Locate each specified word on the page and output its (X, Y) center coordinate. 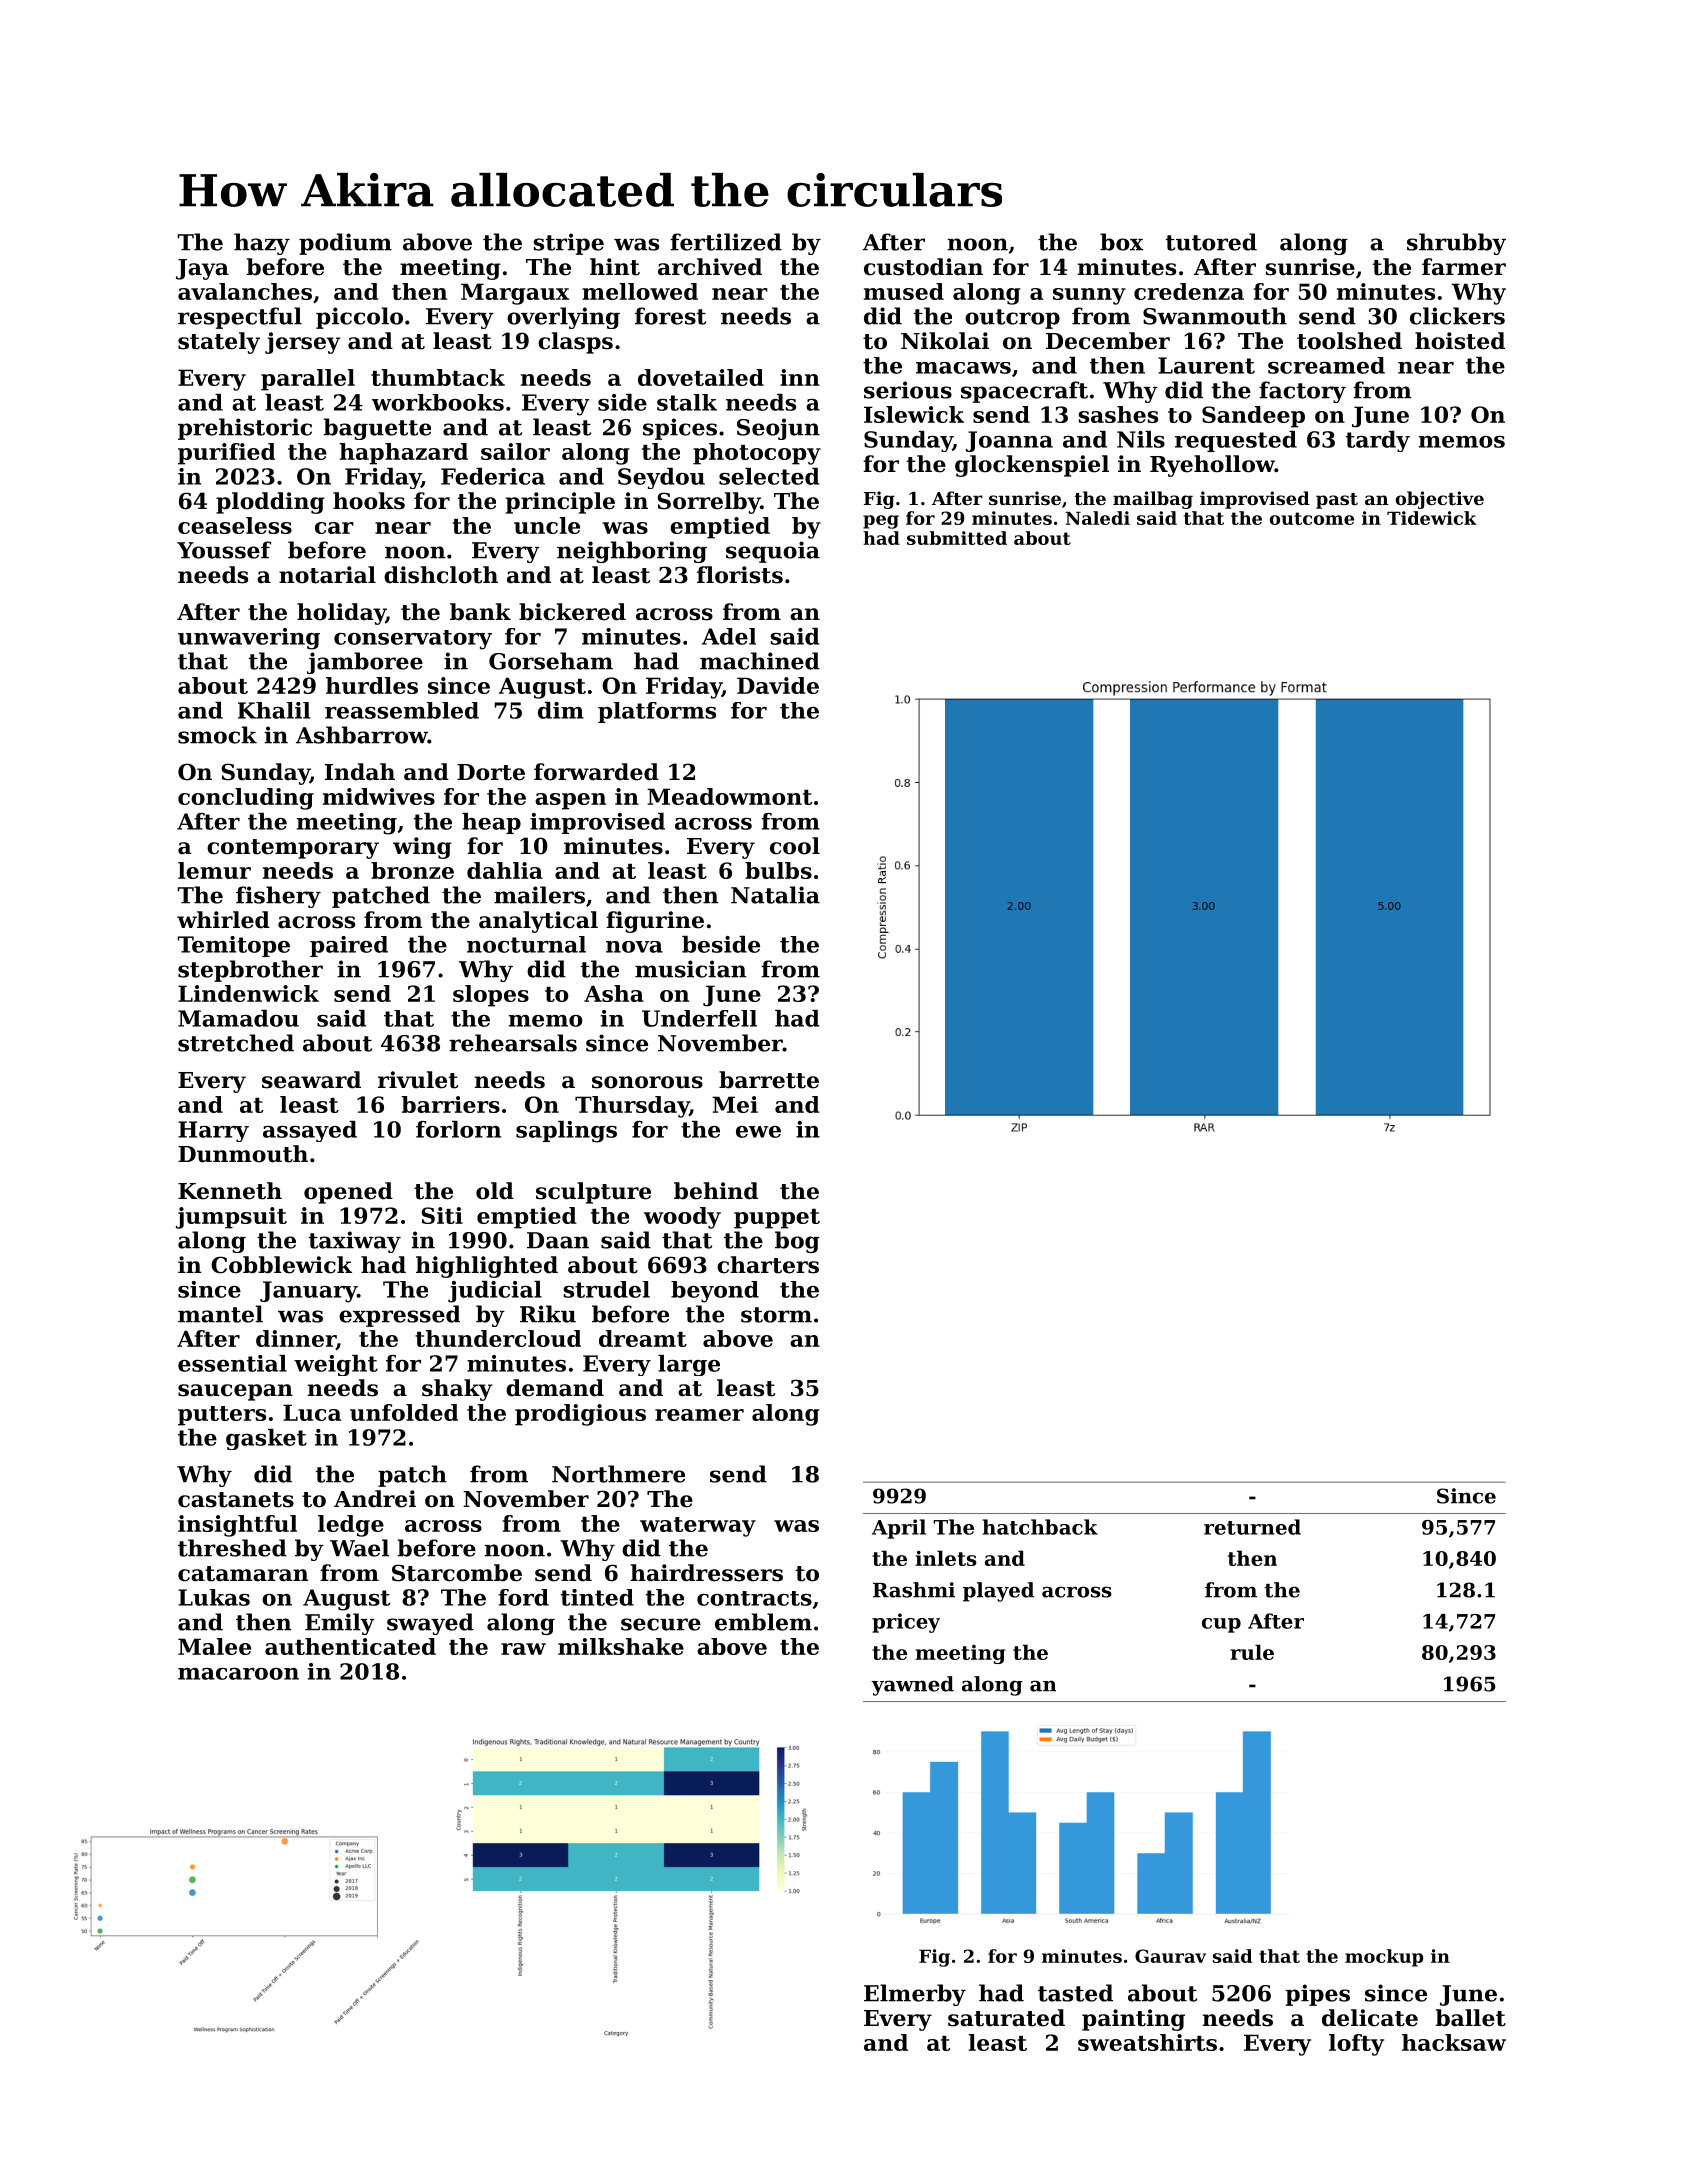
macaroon (238, 1674)
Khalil (274, 710)
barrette (769, 1080)
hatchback (1040, 1527)
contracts (754, 1598)
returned (1252, 1527)
